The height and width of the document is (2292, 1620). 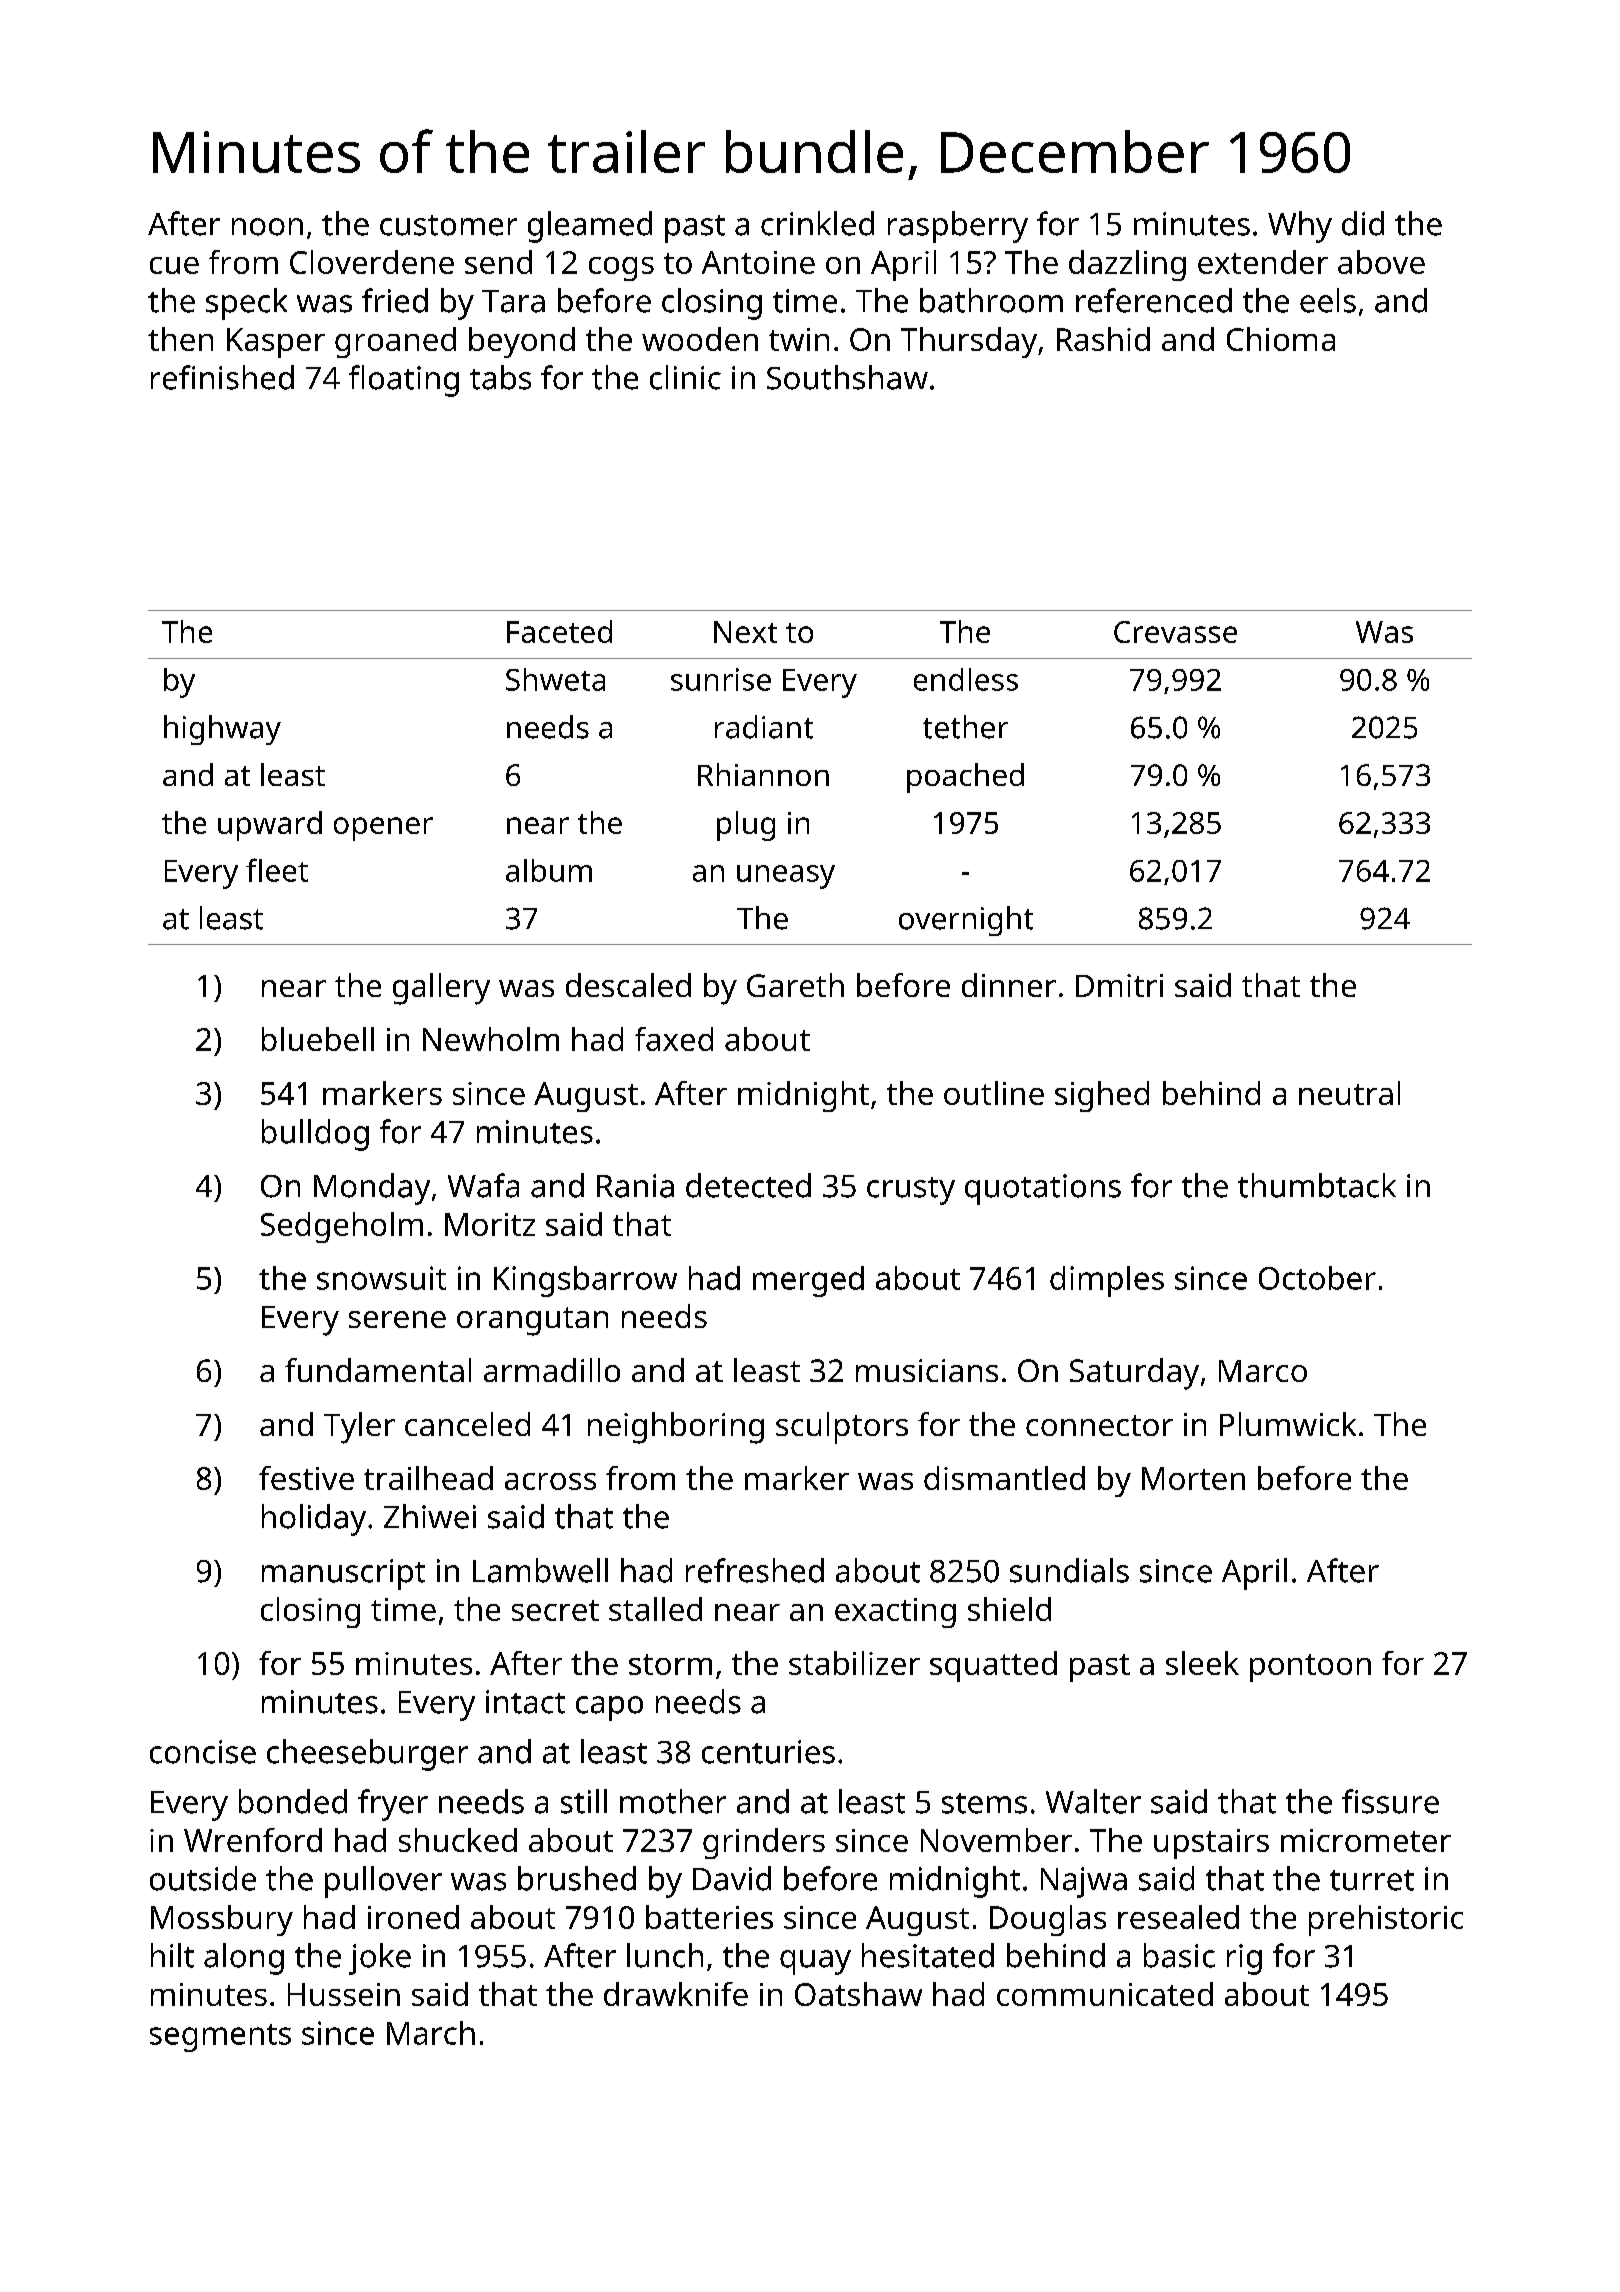 What do you see at coordinates (721, 679) in the document?
I see `sunrise` at bounding box center [721, 679].
